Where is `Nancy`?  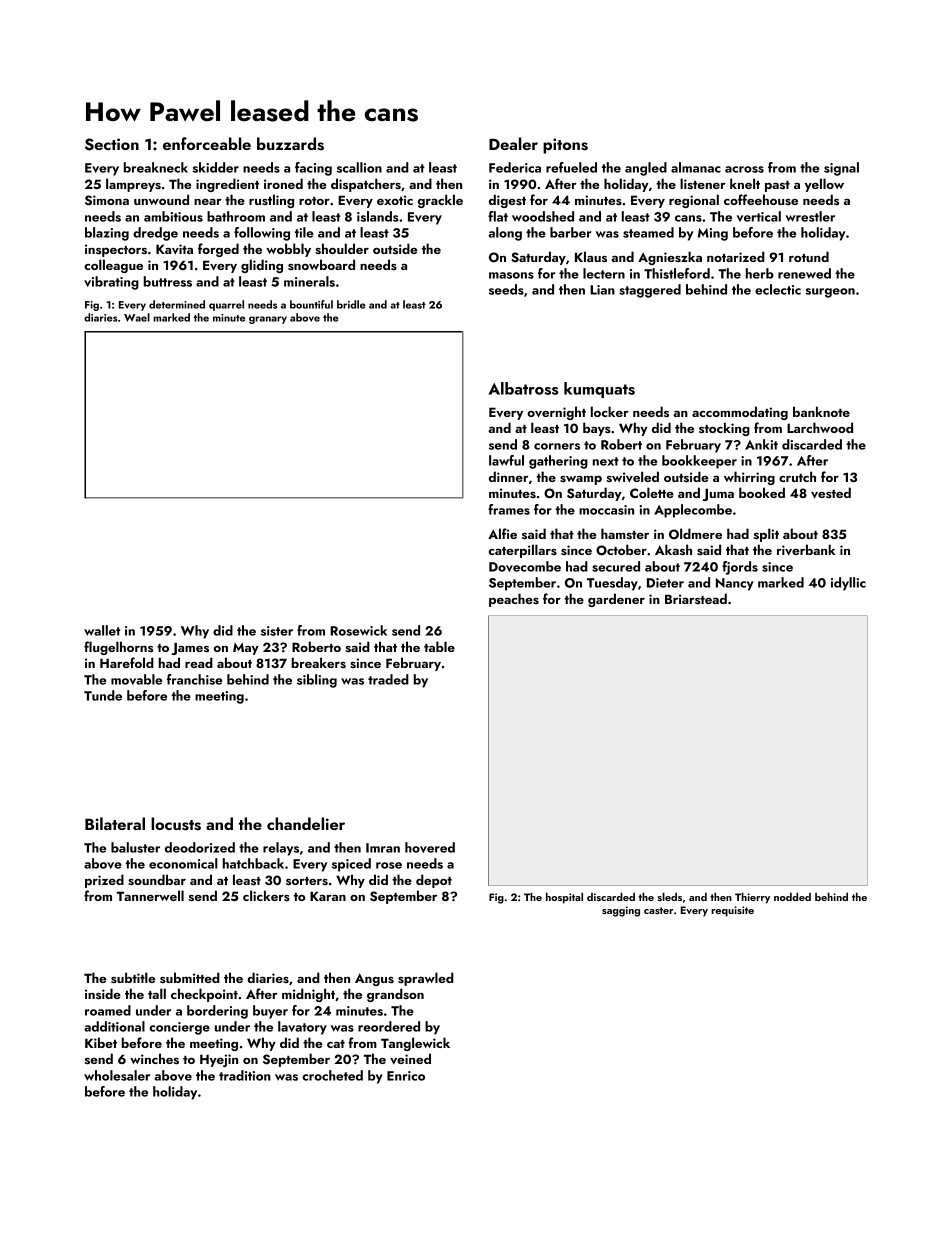
Nancy is located at coordinates (735, 584).
